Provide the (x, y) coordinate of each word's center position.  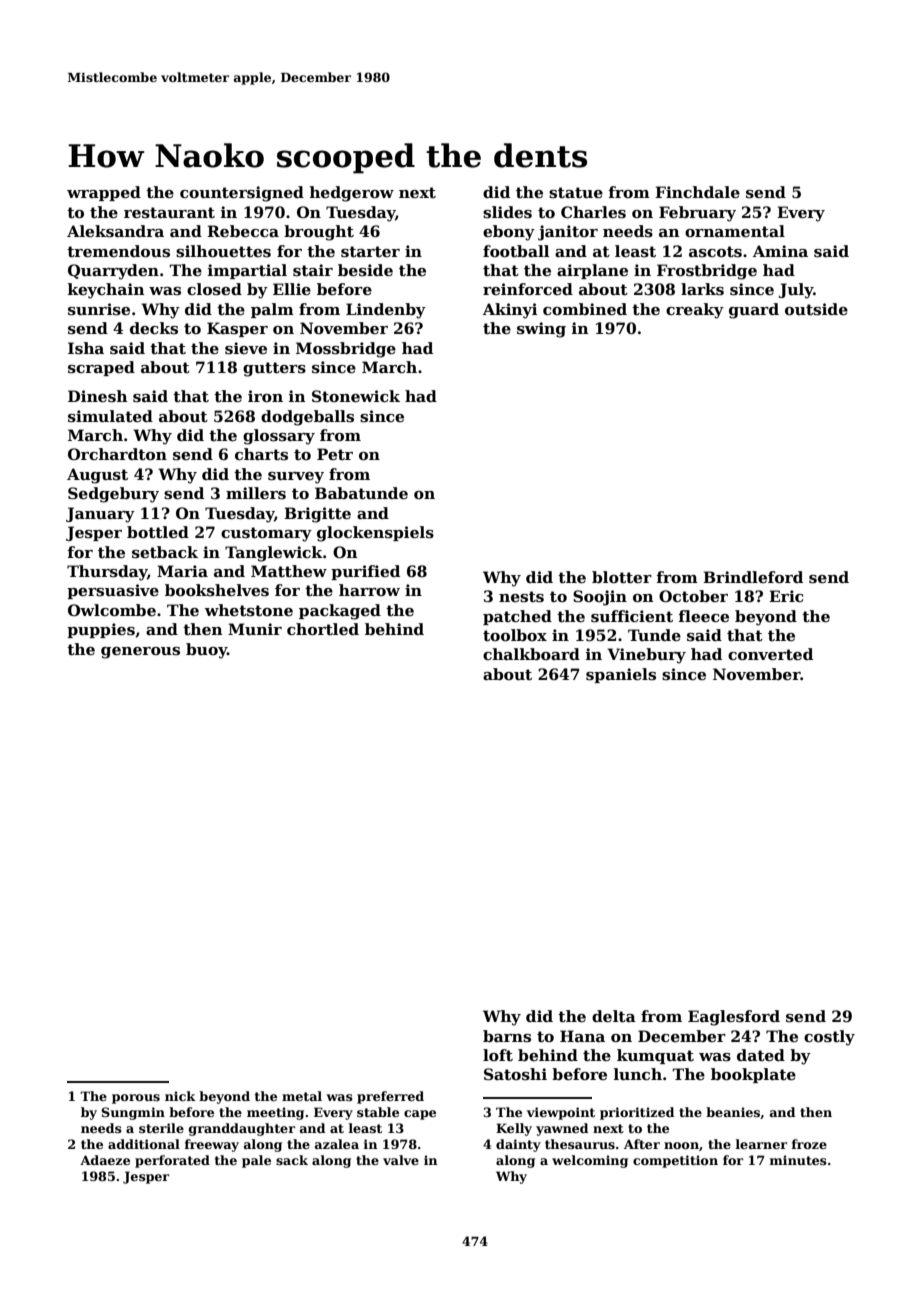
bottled (158, 532)
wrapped (104, 193)
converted (770, 654)
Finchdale (697, 192)
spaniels (621, 675)
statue (576, 192)
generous (140, 653)
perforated (172, 1161)
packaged (340, 612)
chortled (323, 629)
